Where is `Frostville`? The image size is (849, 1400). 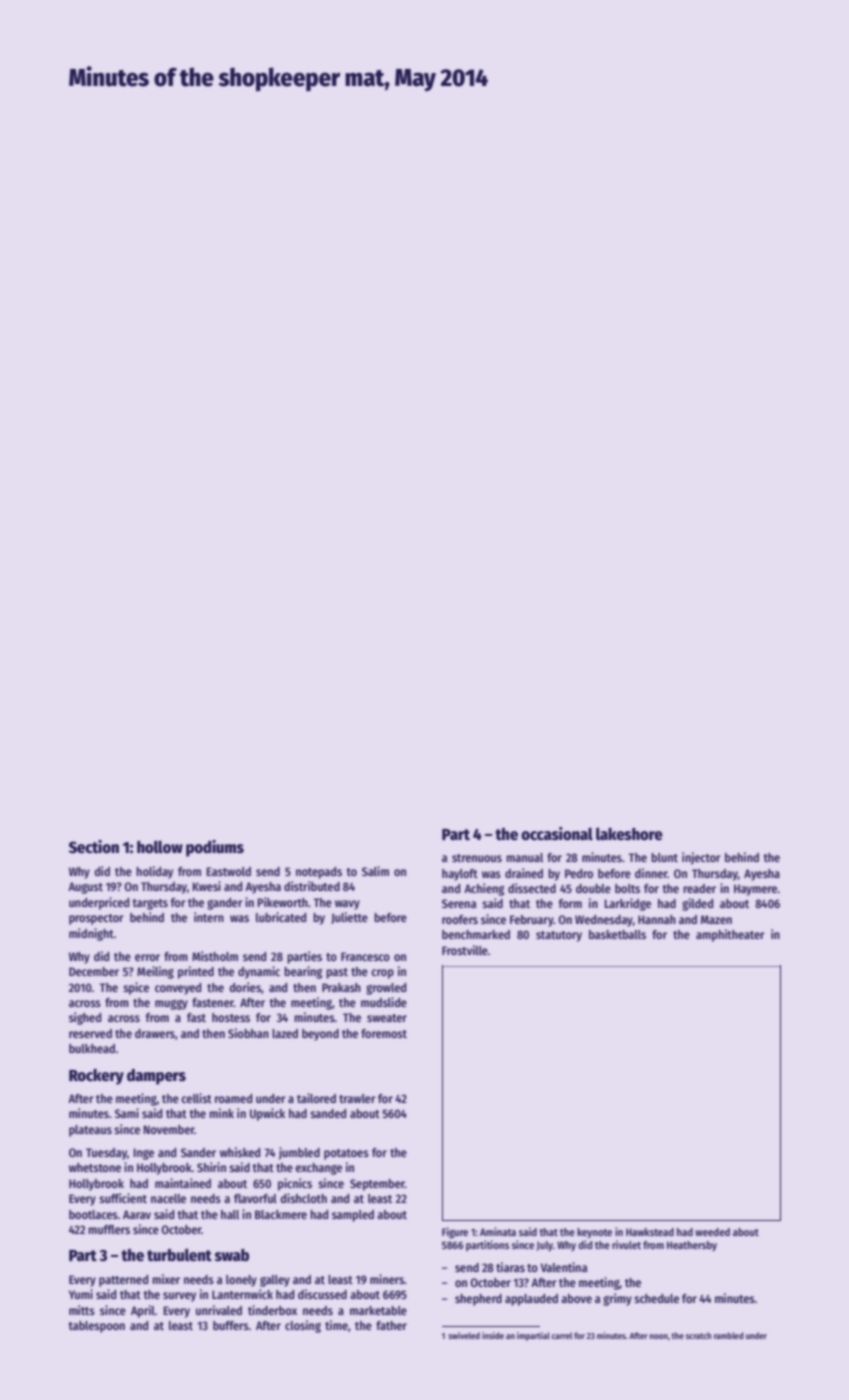 Frostville is located at coordinates (465, 950).
